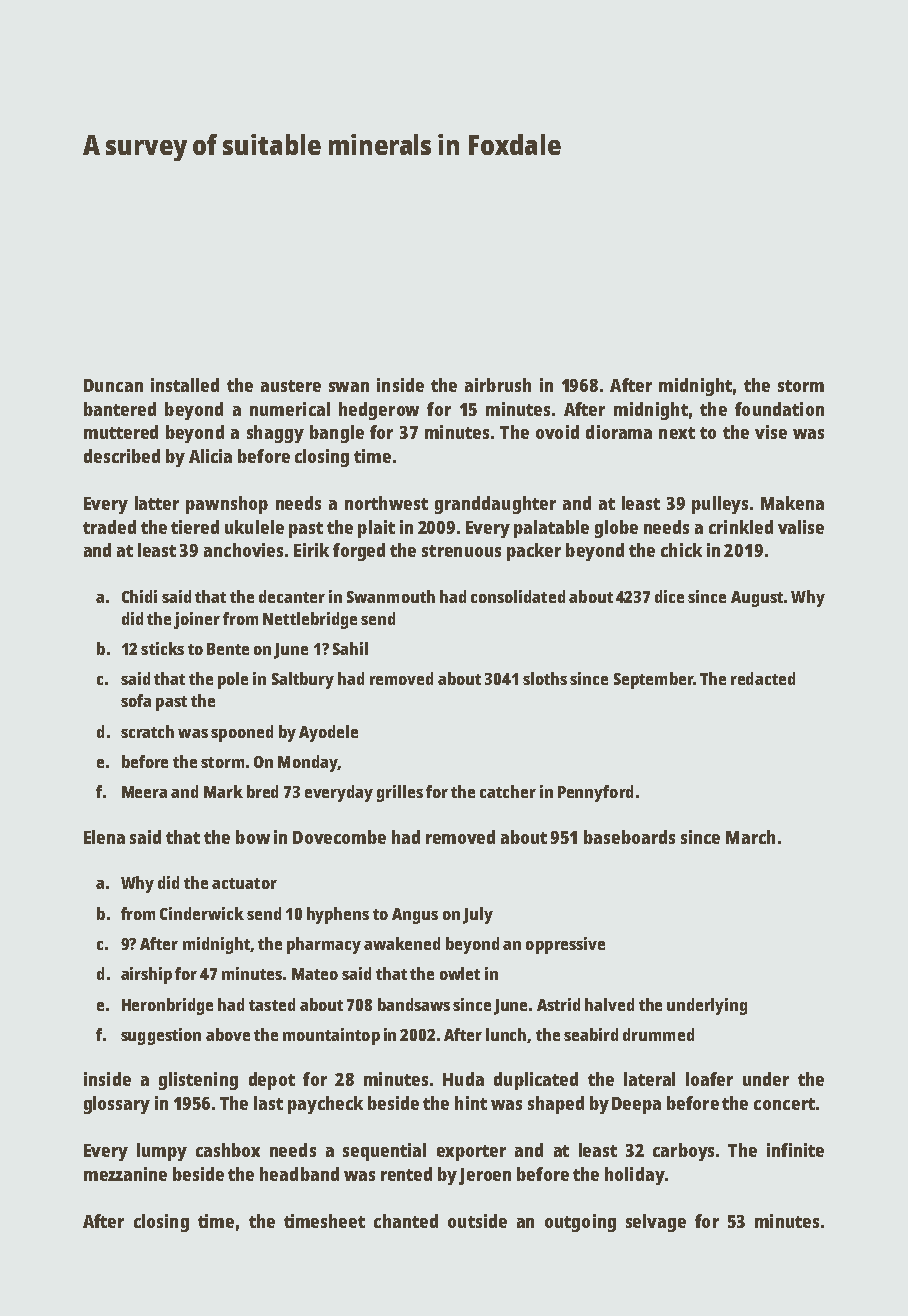  I want to click on depot, so click(272, 1081).
